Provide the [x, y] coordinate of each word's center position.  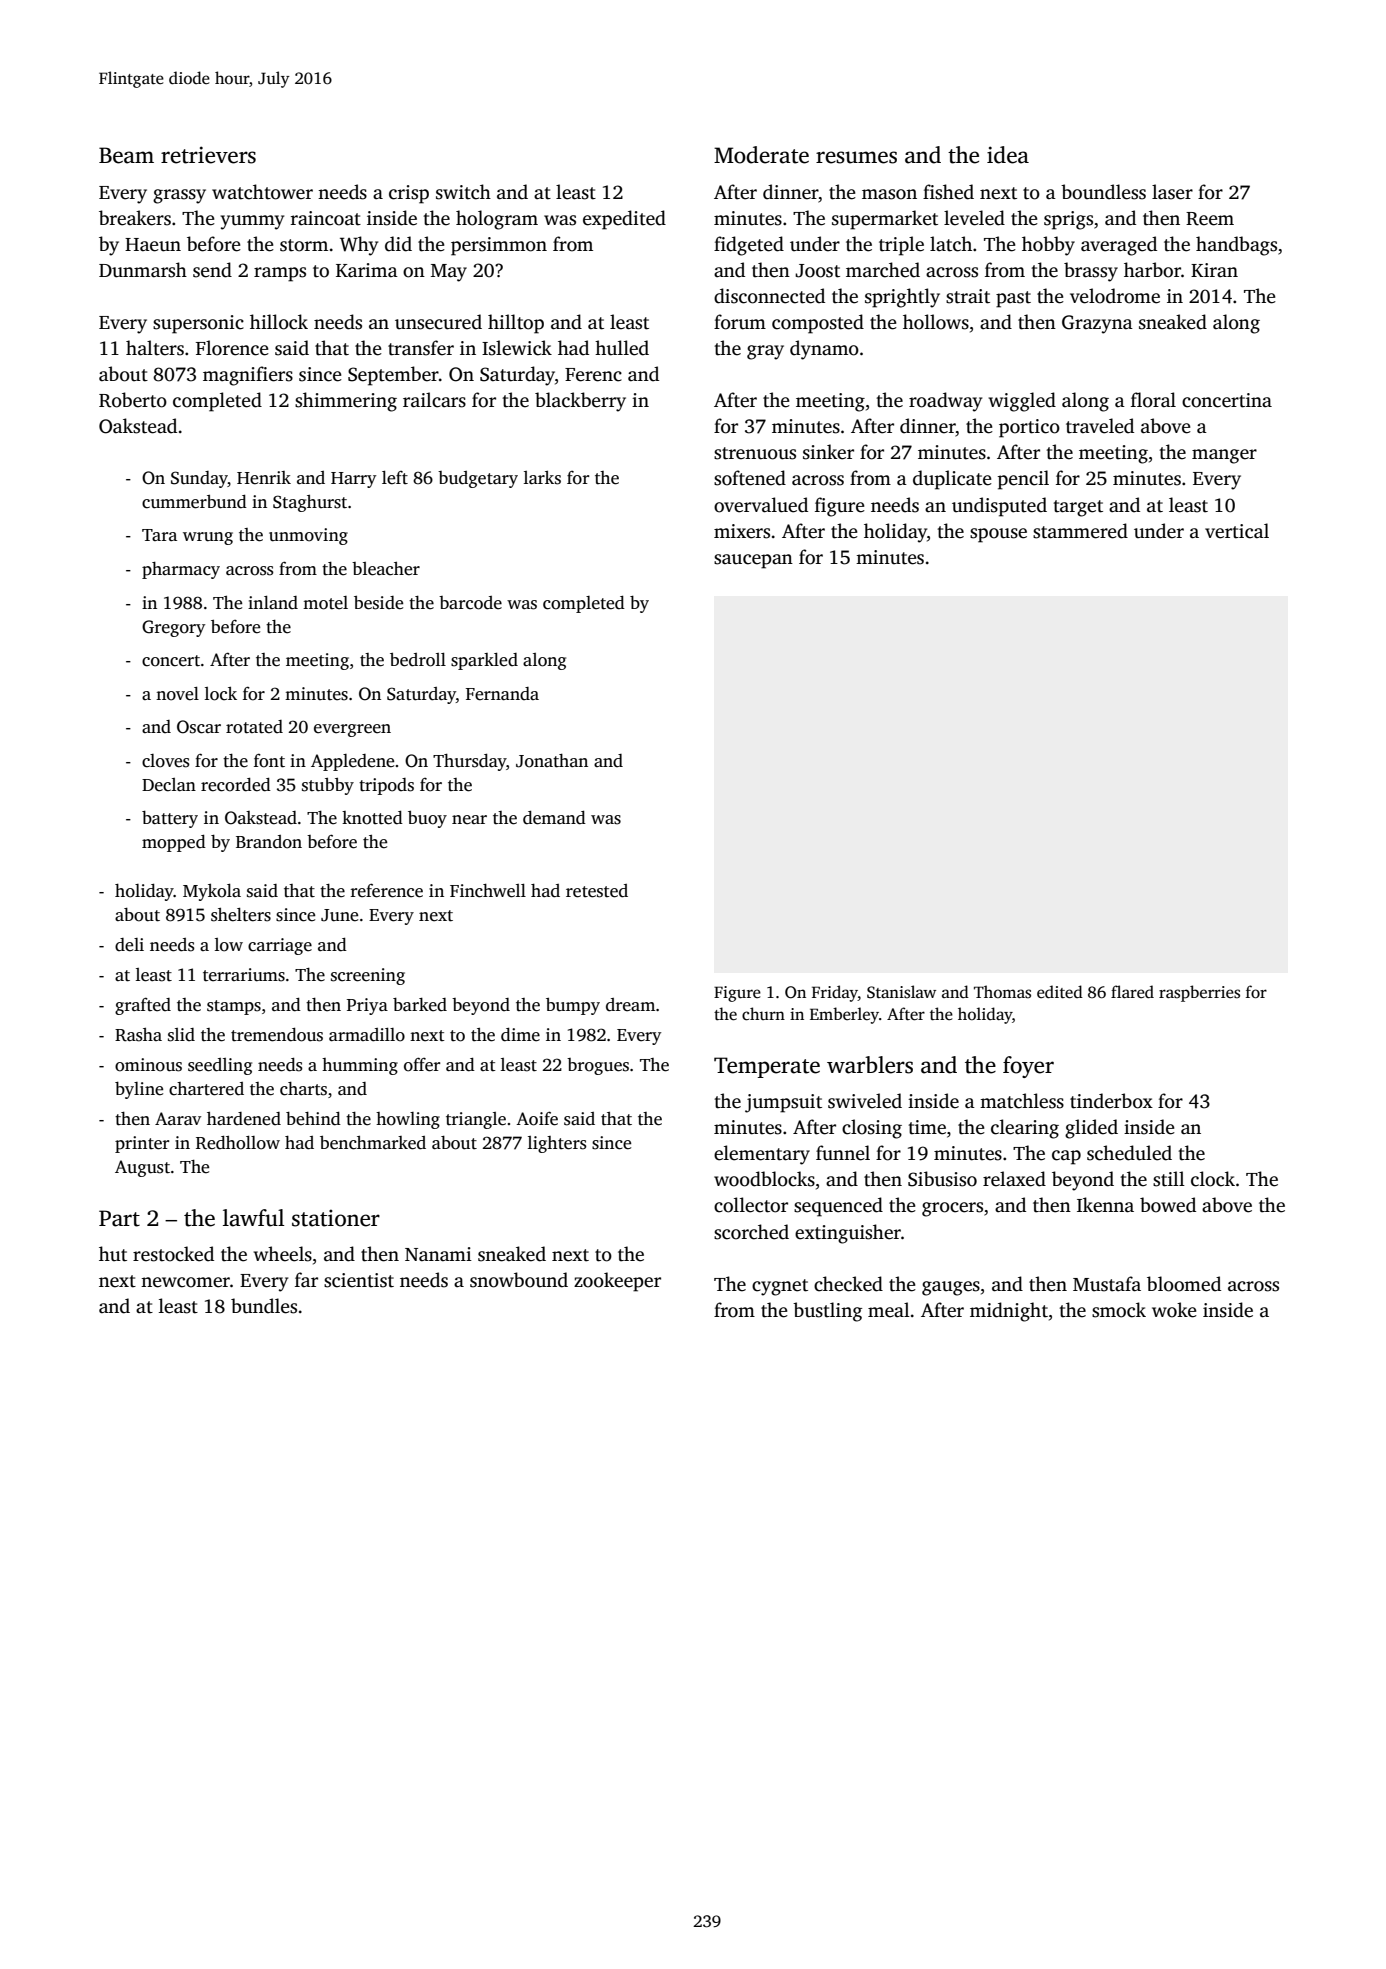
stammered [1080, 531]
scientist [359, 1280]
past [1013, 299]
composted [818, 324]
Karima [367, 270]
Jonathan [552, 761]
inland [273, 602]
